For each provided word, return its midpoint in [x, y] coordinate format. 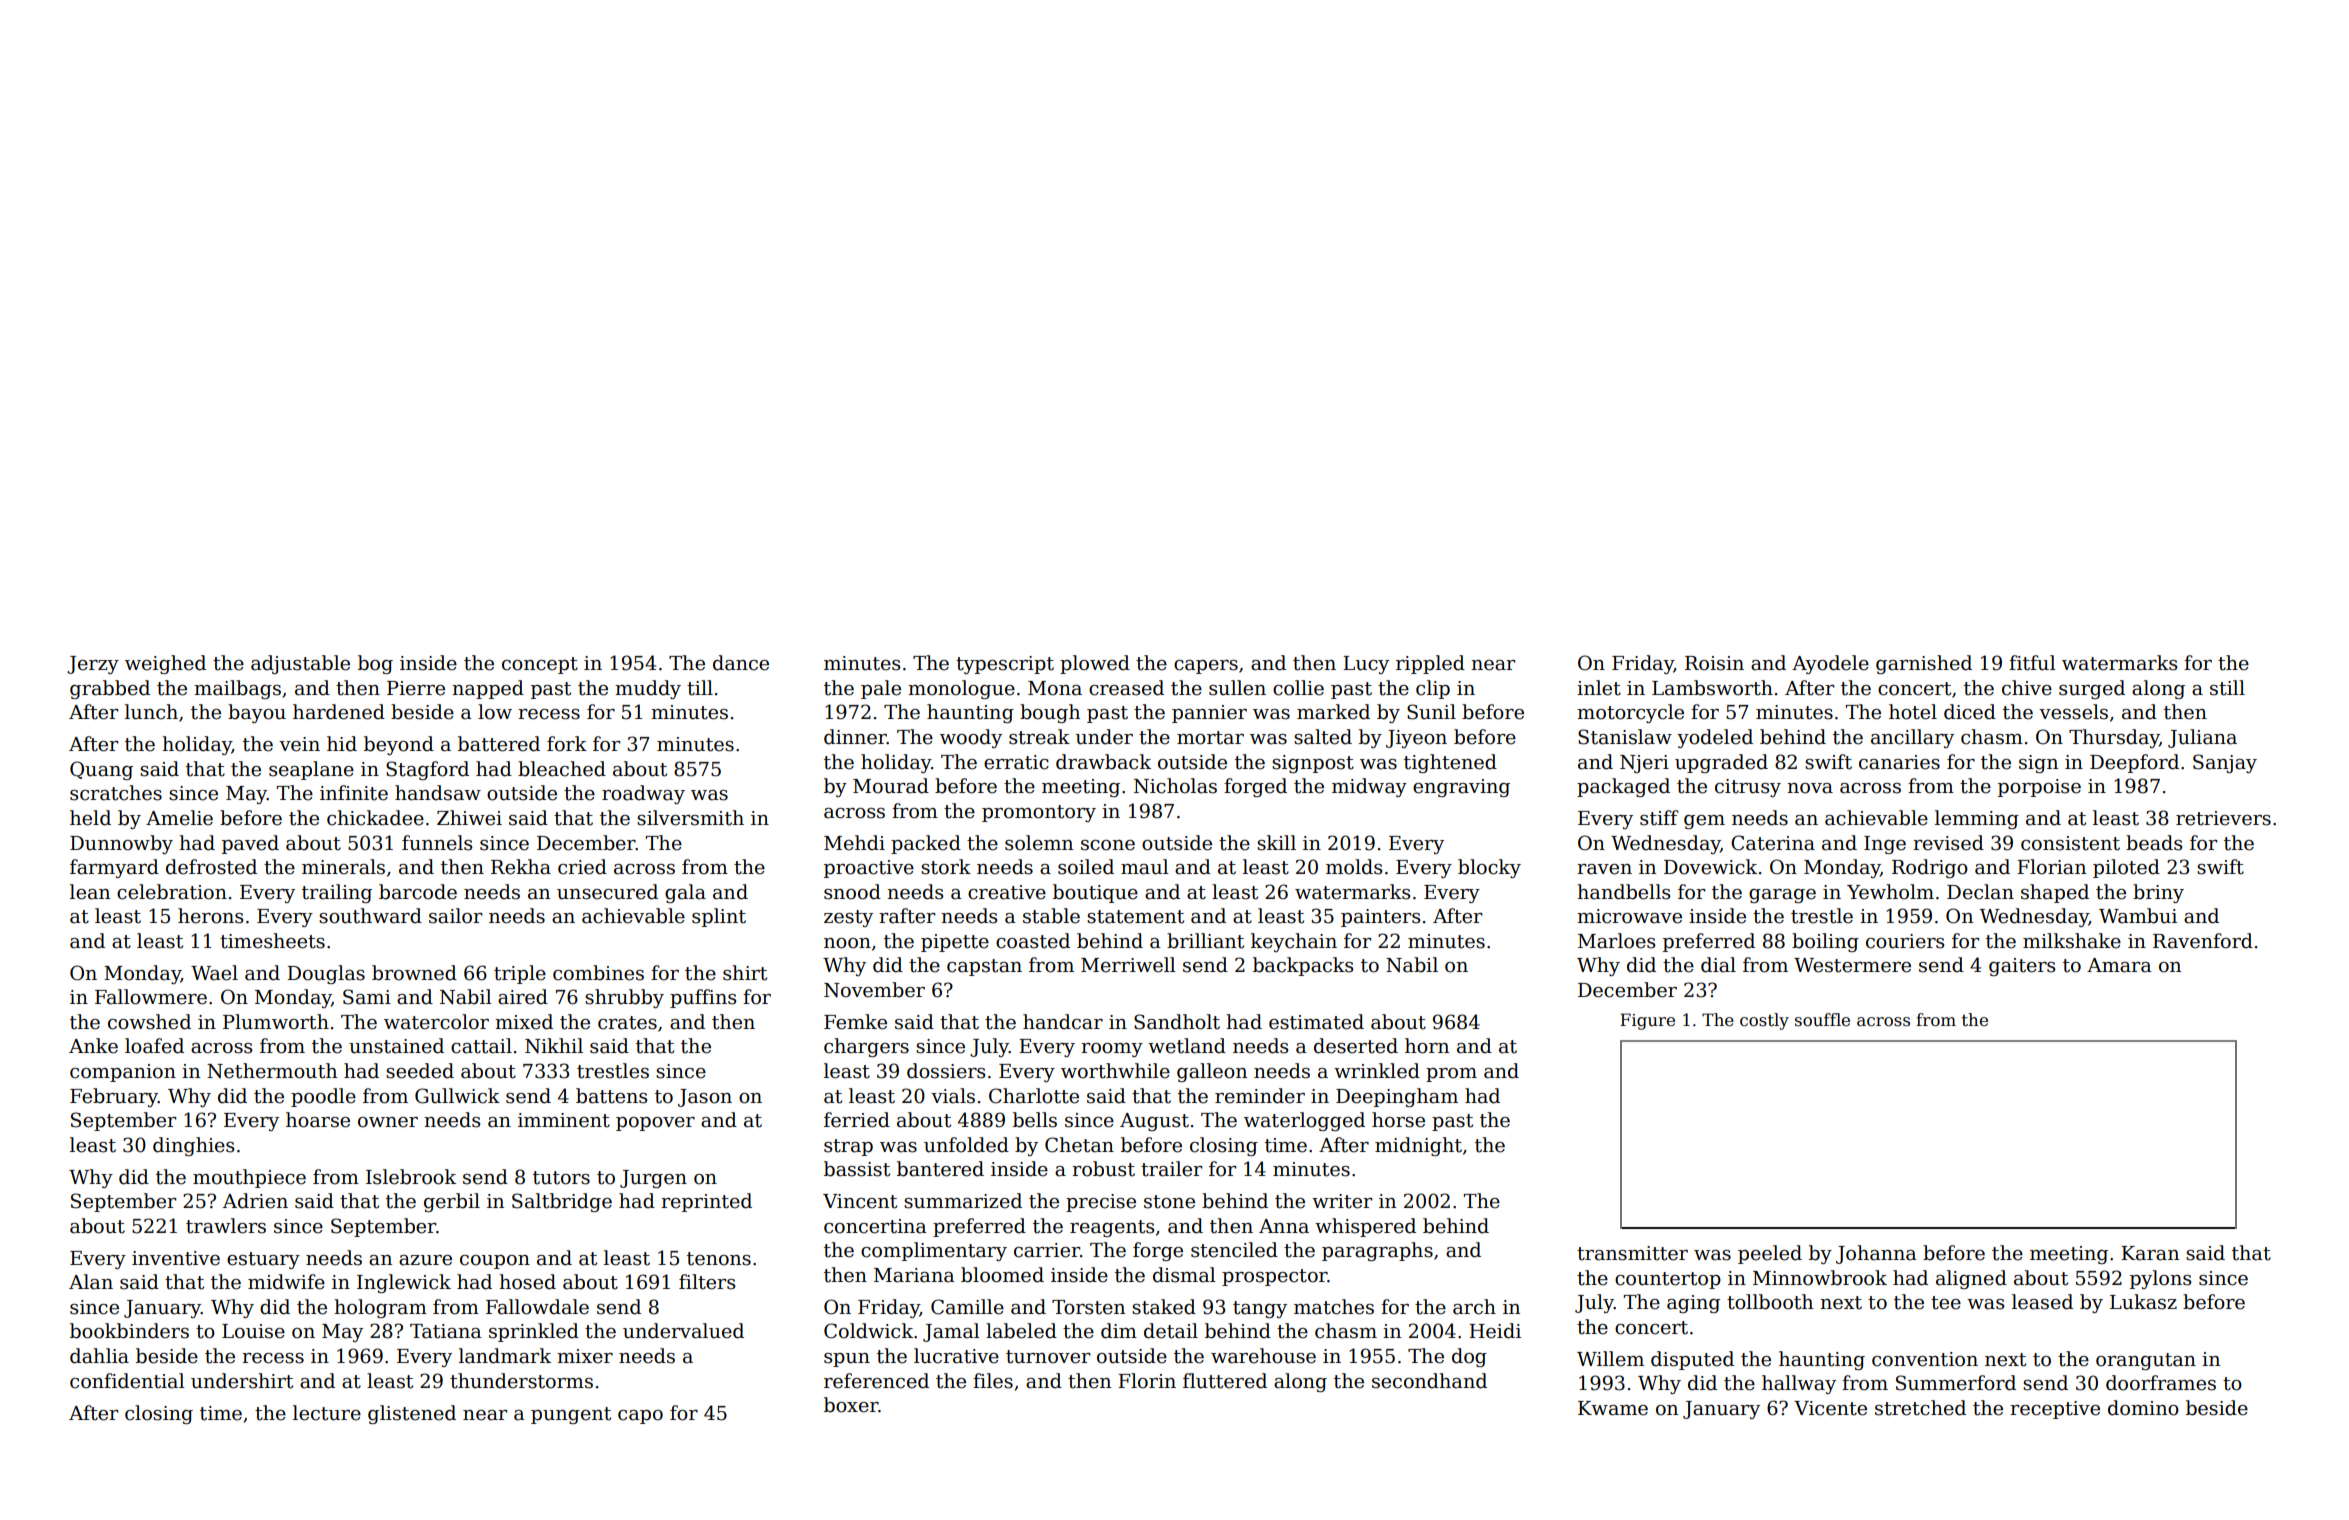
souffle [1822, 1020]
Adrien [255, 1201]
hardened [339, 712]
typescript [1005, 665]
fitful [2032, 663]
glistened [412, 1414]
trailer [1172, 1169]
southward [370, 916]
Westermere [1852, 965]
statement [1135, 917]
